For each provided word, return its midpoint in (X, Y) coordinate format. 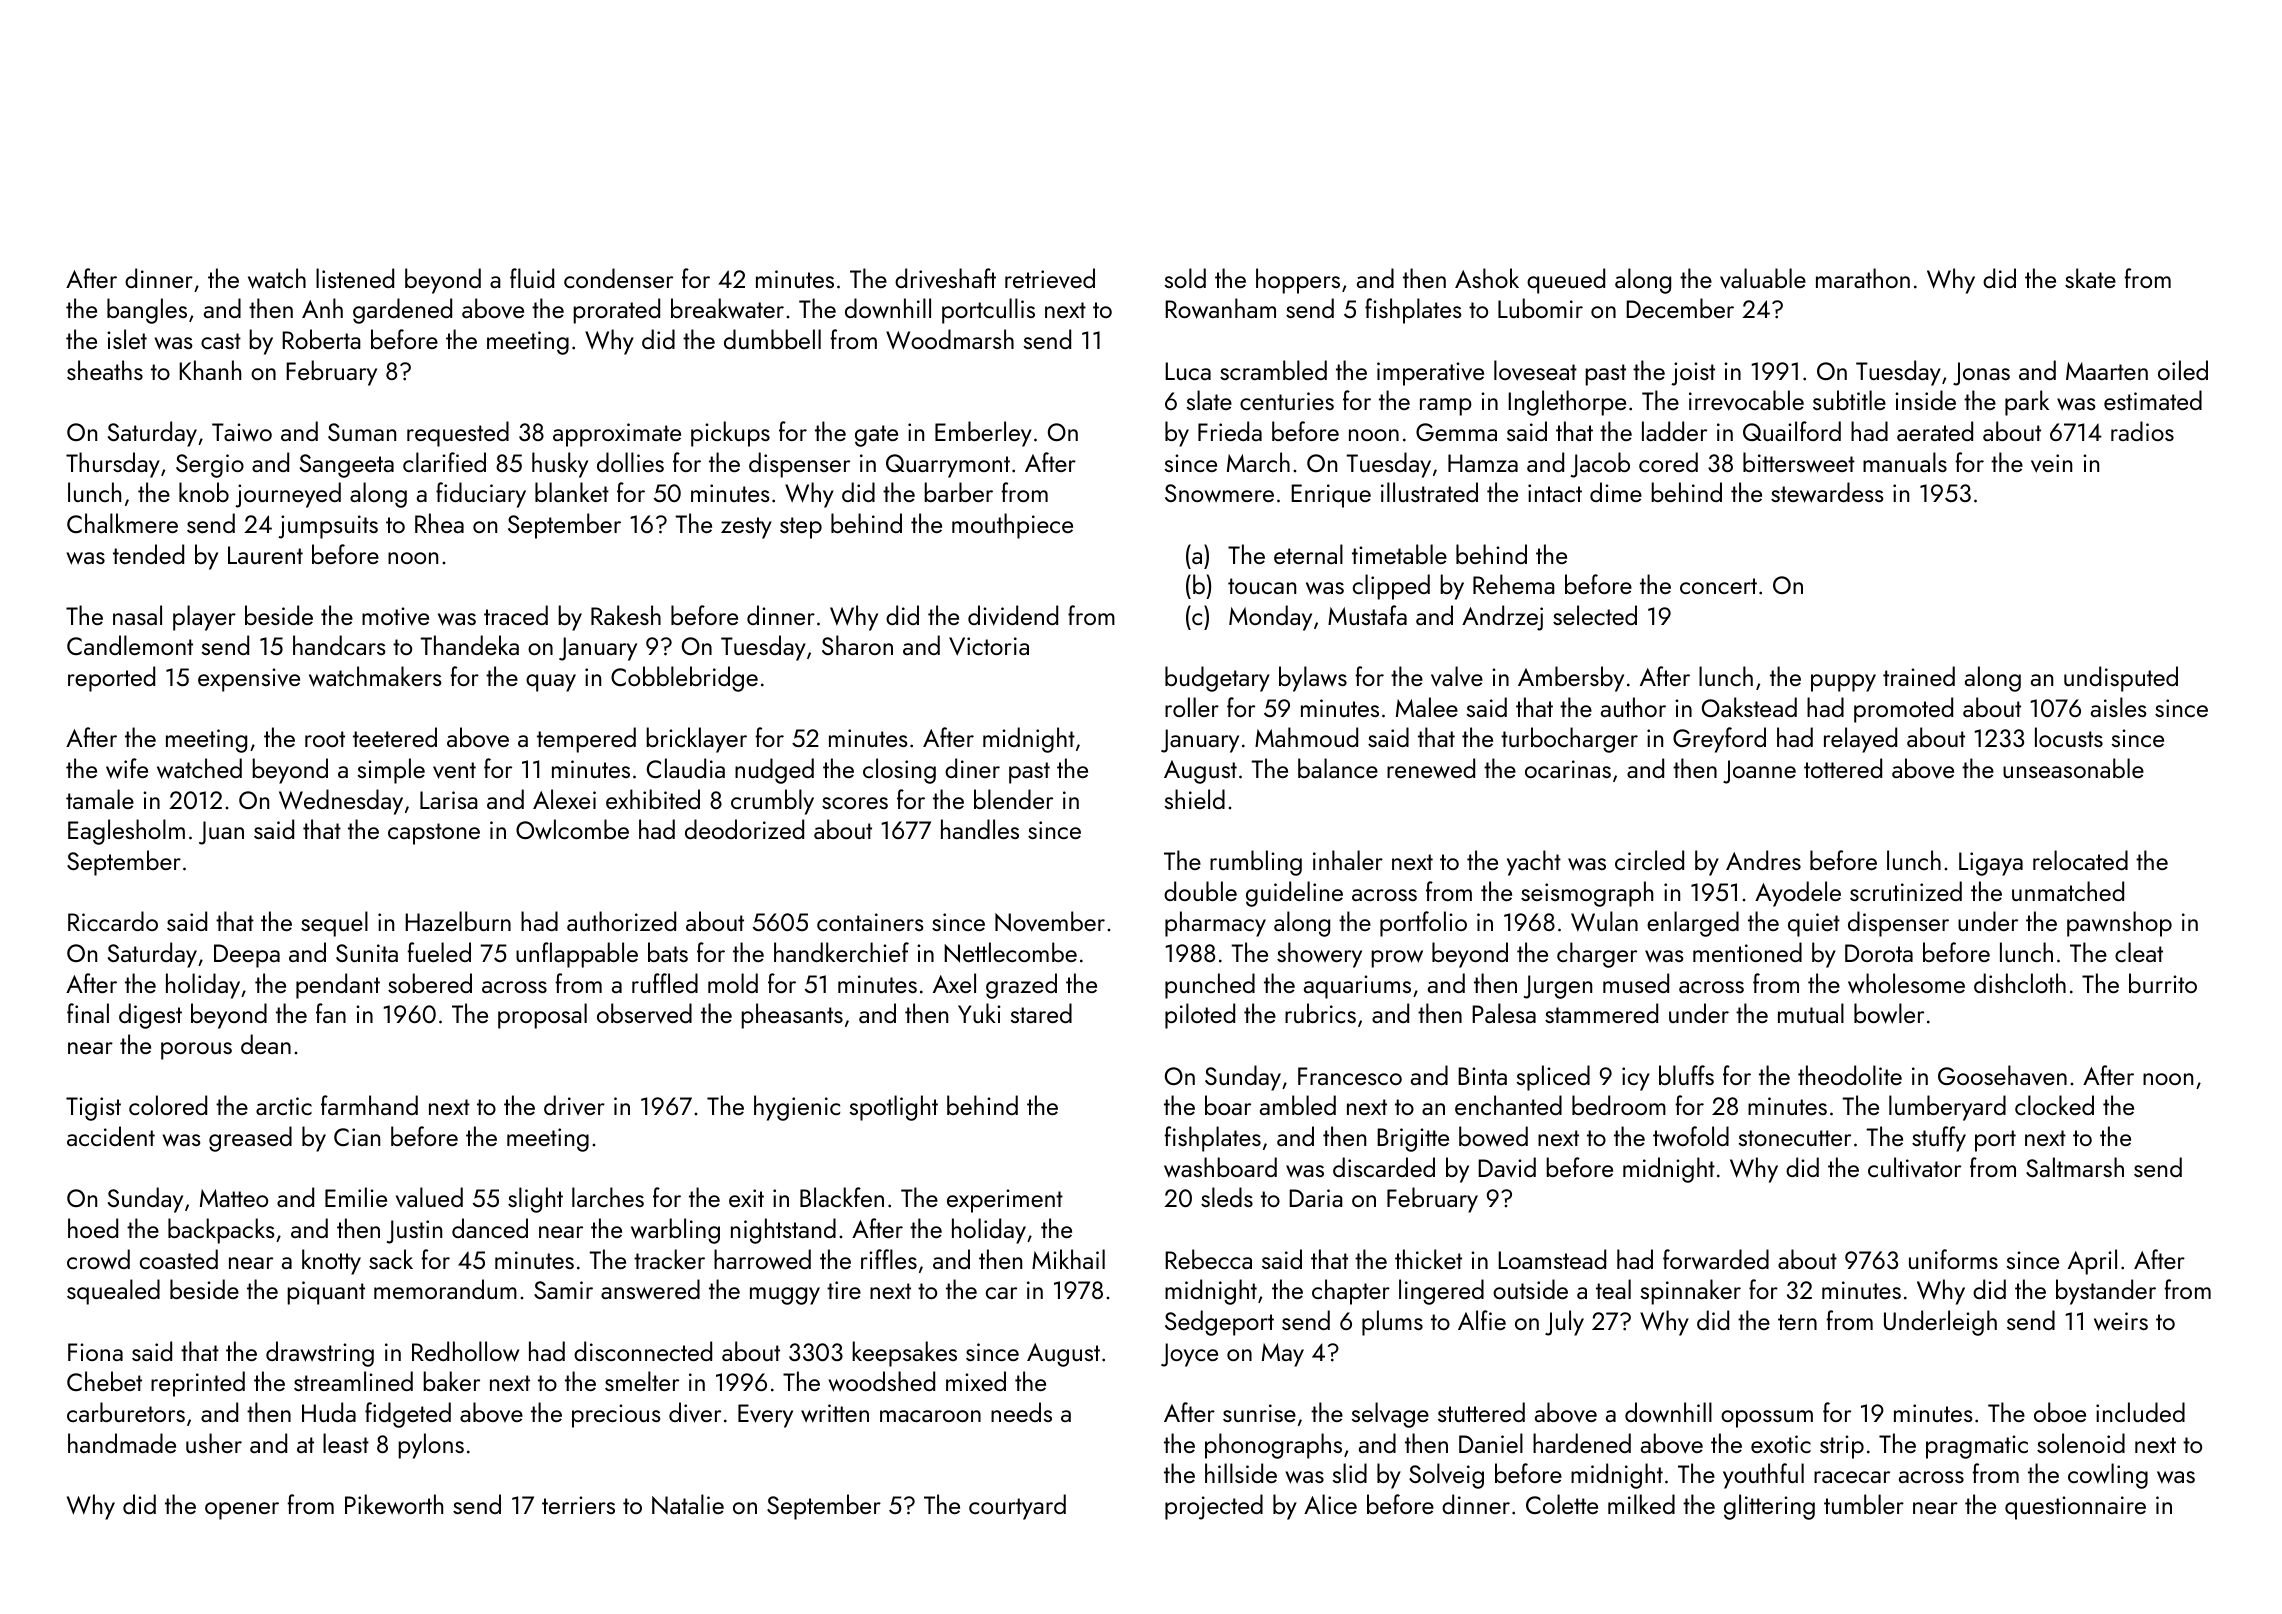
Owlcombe (572, 829)
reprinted (198, 1384)
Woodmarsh (950, 339)
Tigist (93, 1109)
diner (972, 768)
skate (2090, 278)
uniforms (1953, 1259)
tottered (1843, 768)
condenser (618, 278)
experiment (1005, 1201)
